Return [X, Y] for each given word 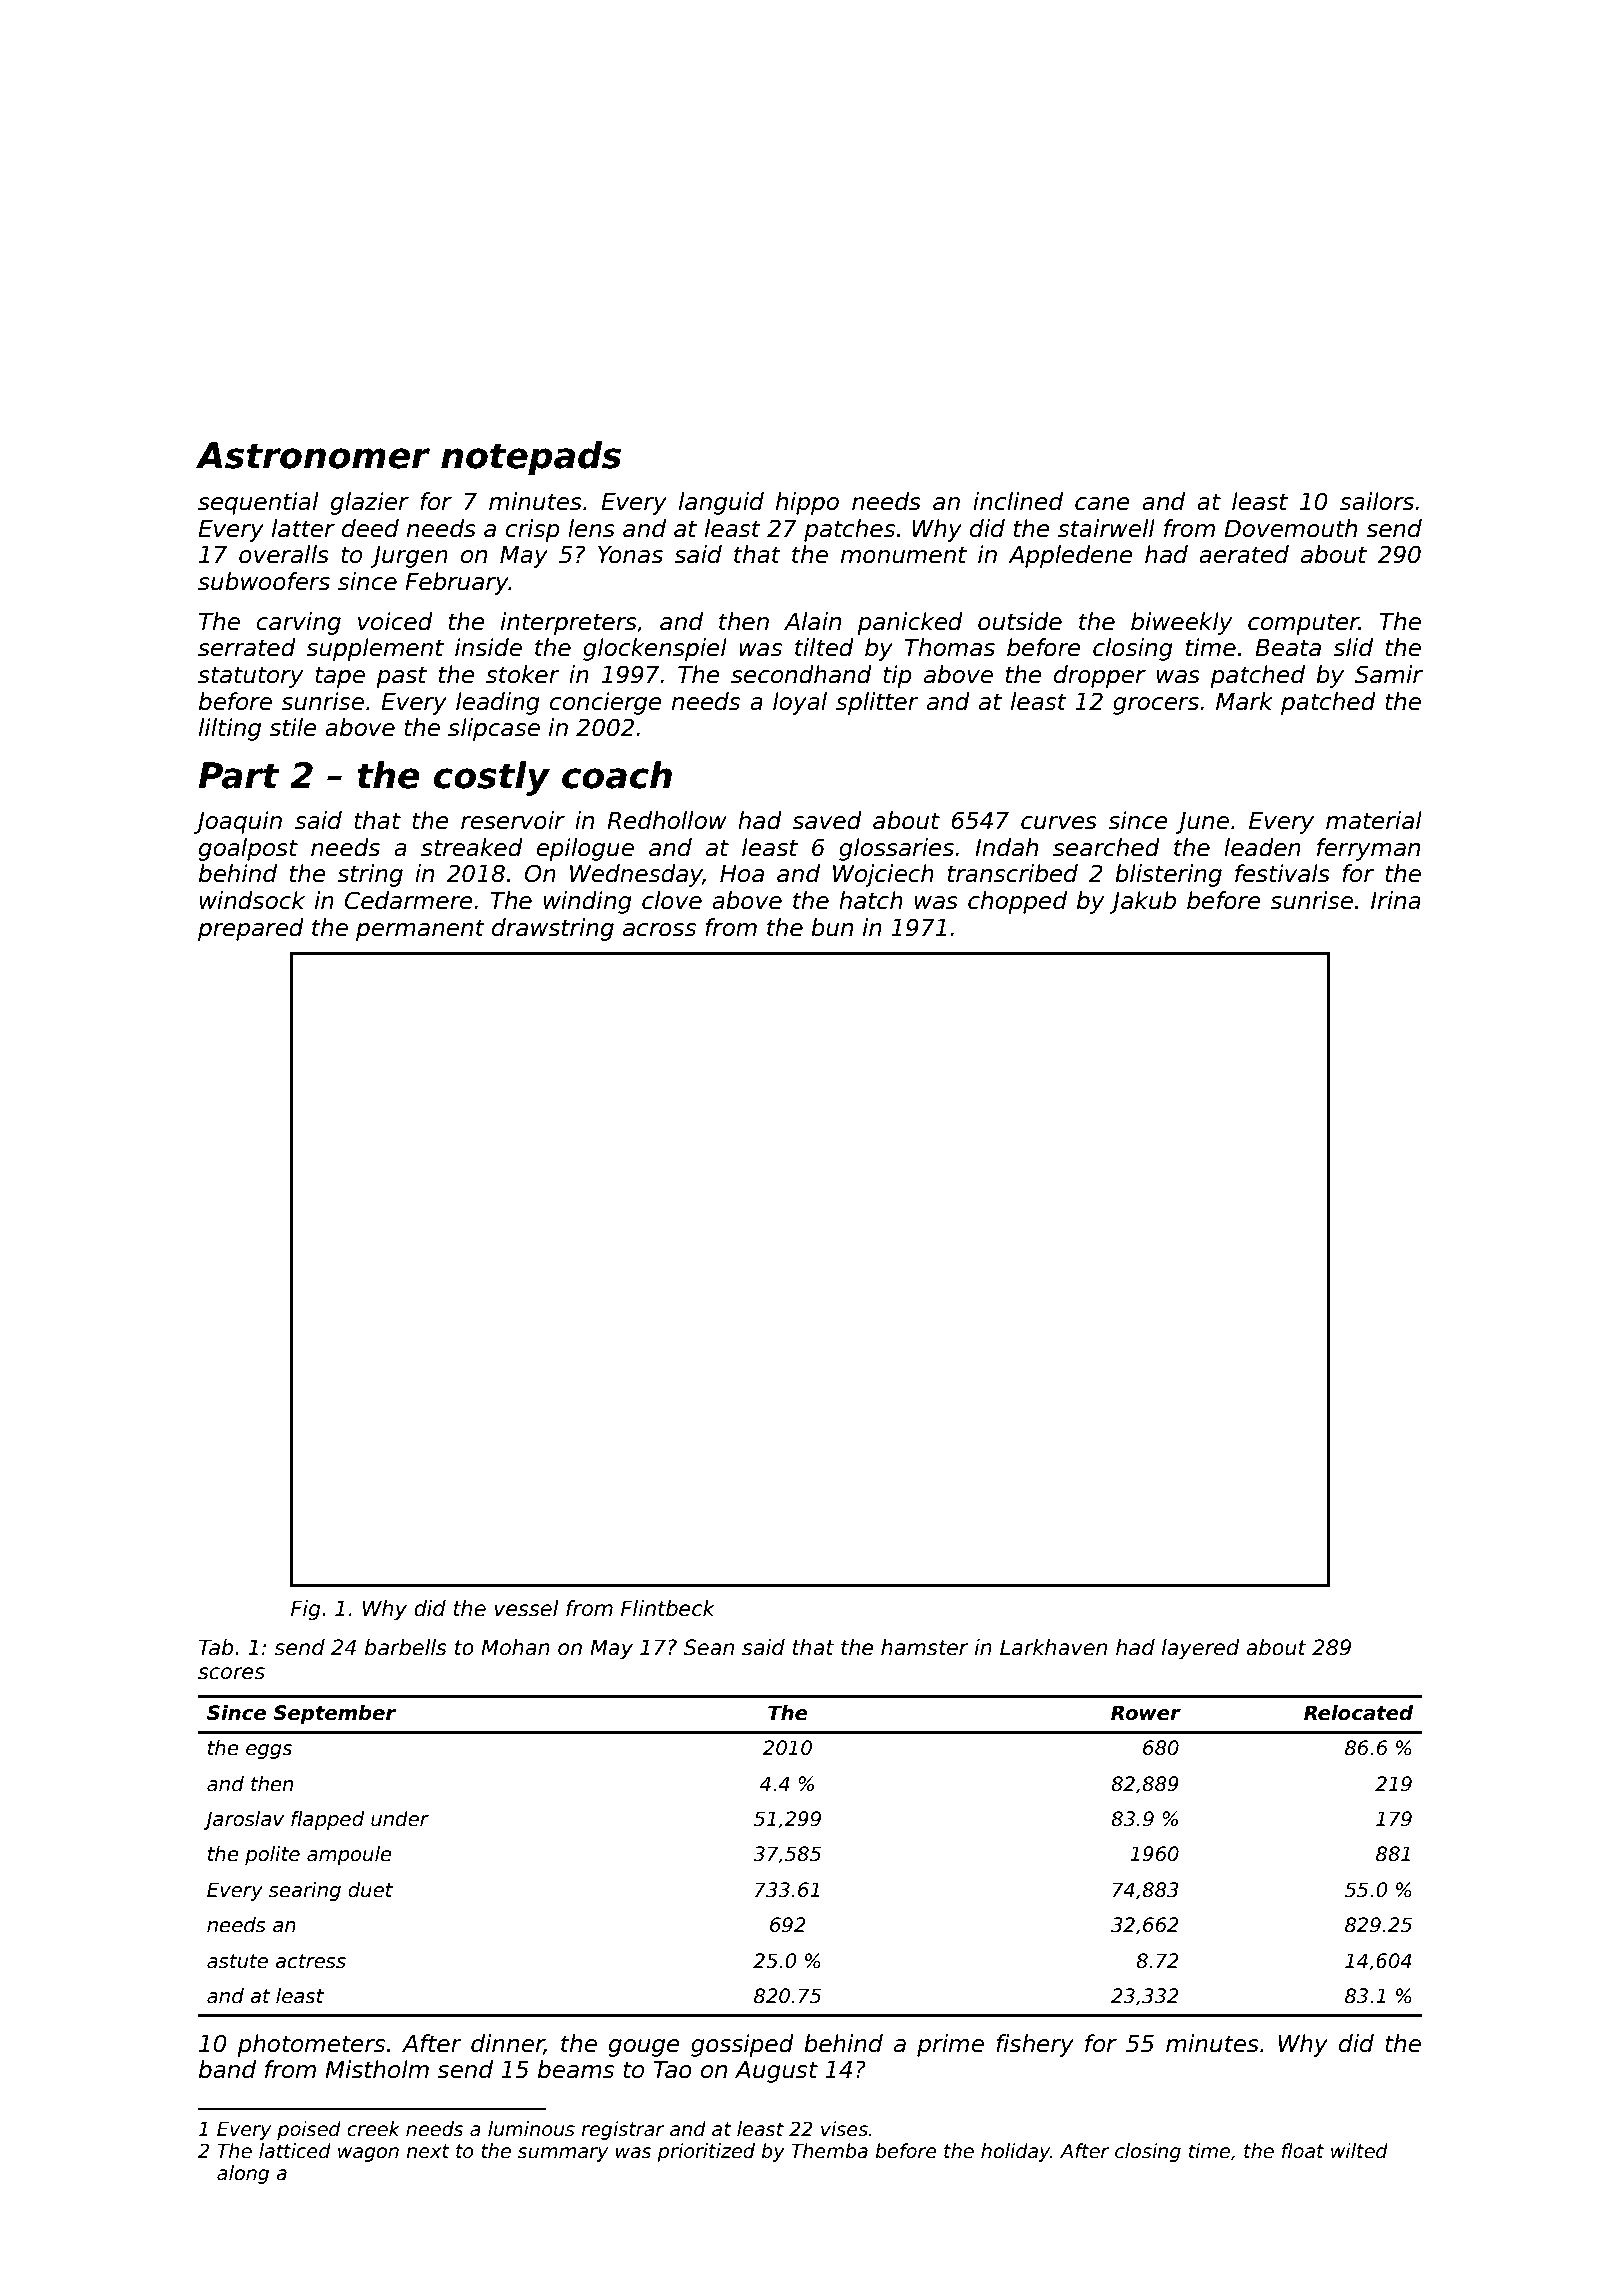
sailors [1377, 501]
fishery [1035, 2045]
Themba [829, 2151]
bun [832, 927]
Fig [306, 1610]
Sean [709, 1647]
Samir [1389, 674]
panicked [910, 623]
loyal [800, 703]
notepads [531, 458]
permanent [420, 930]
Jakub [1142, 902]
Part [239, 775]
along [243, 2174]
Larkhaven [1053, 1647]
